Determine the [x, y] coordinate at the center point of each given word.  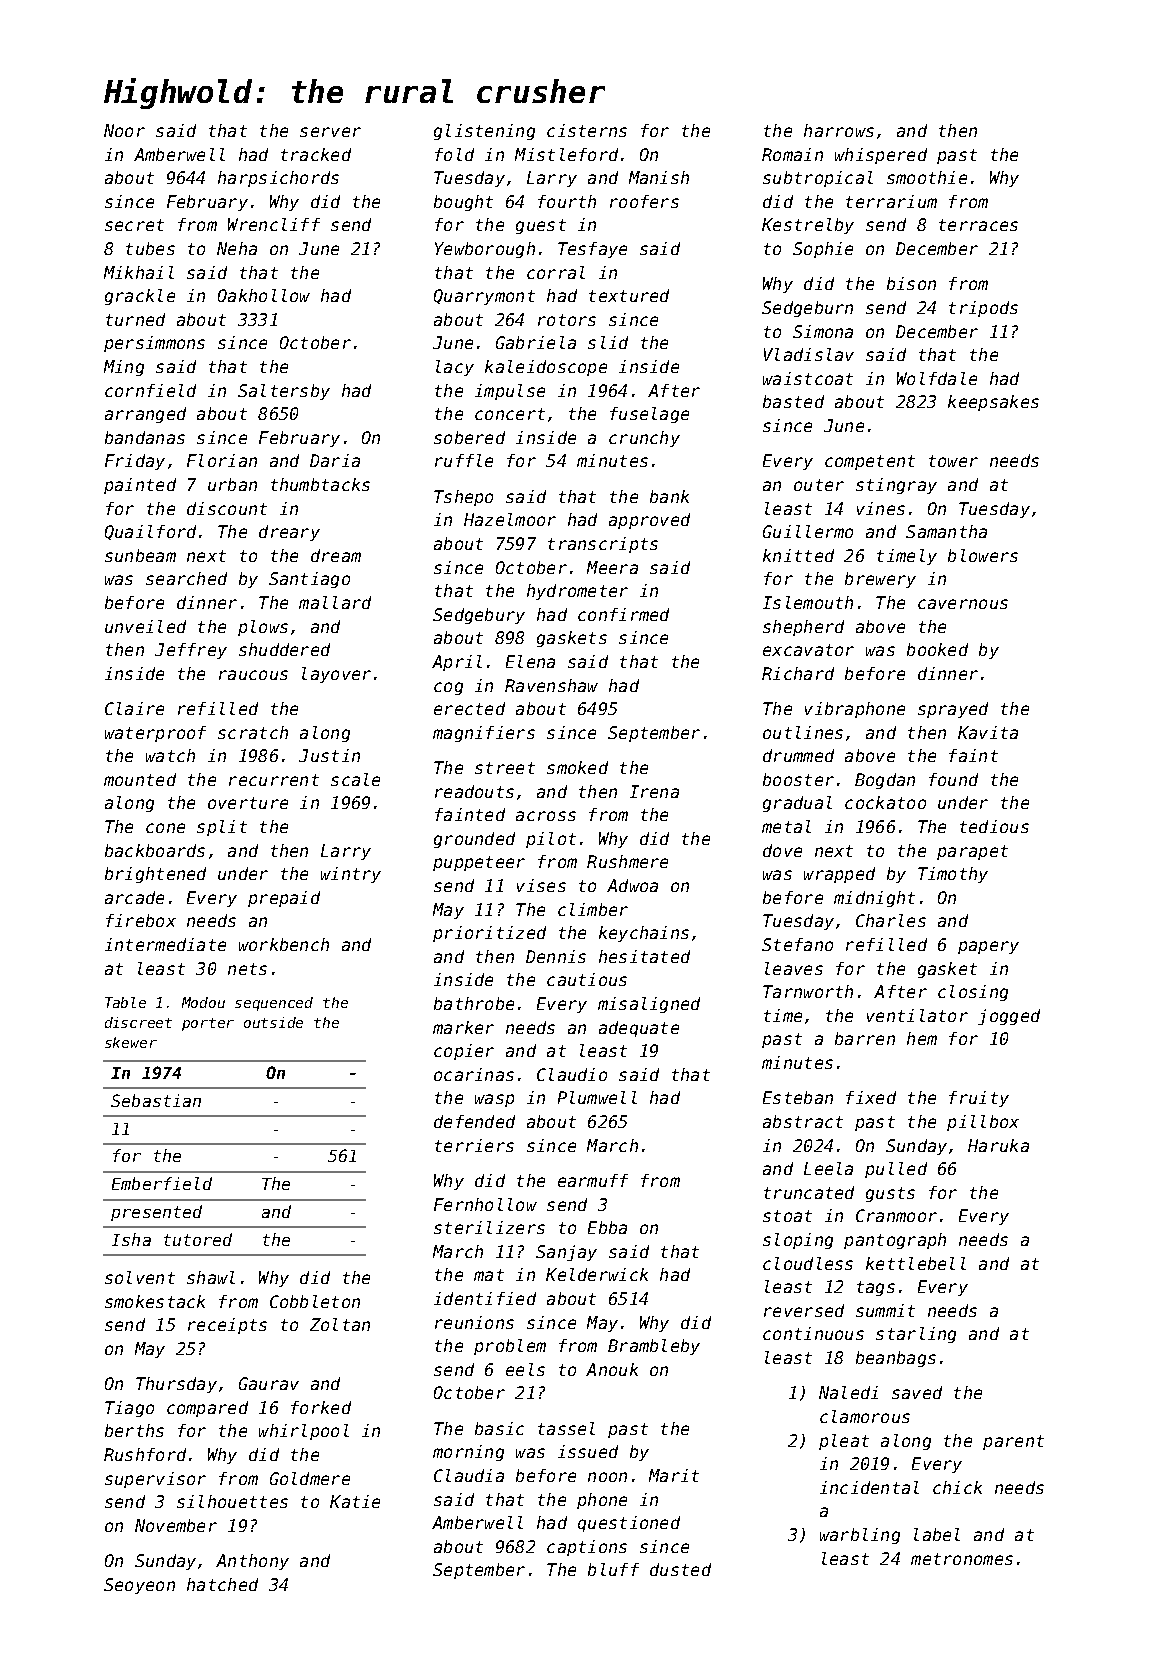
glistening [484, 132]
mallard [335, 602]
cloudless [808, 1263]
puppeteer [479, 863]
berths [134, 1430]
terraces [978, 225]
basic [499, 1428]
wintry [351, 875]
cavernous [963, 604]
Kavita [988, 732]
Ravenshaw [551, 685]
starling [916, 1335]
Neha [237, 248]
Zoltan [340, 1324]
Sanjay [566, 1253]
